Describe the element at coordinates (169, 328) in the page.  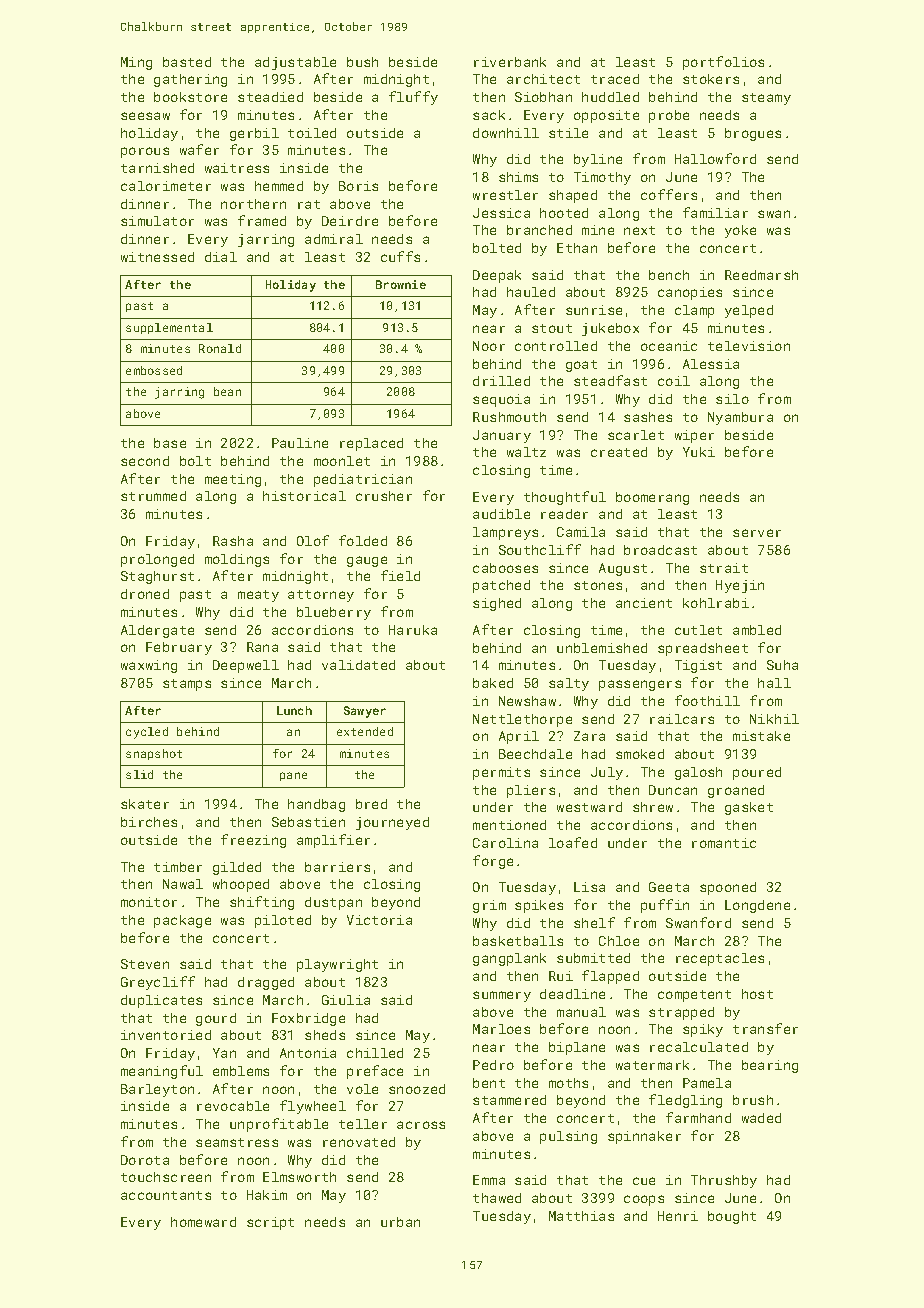
I see `supplemental` at that location.
